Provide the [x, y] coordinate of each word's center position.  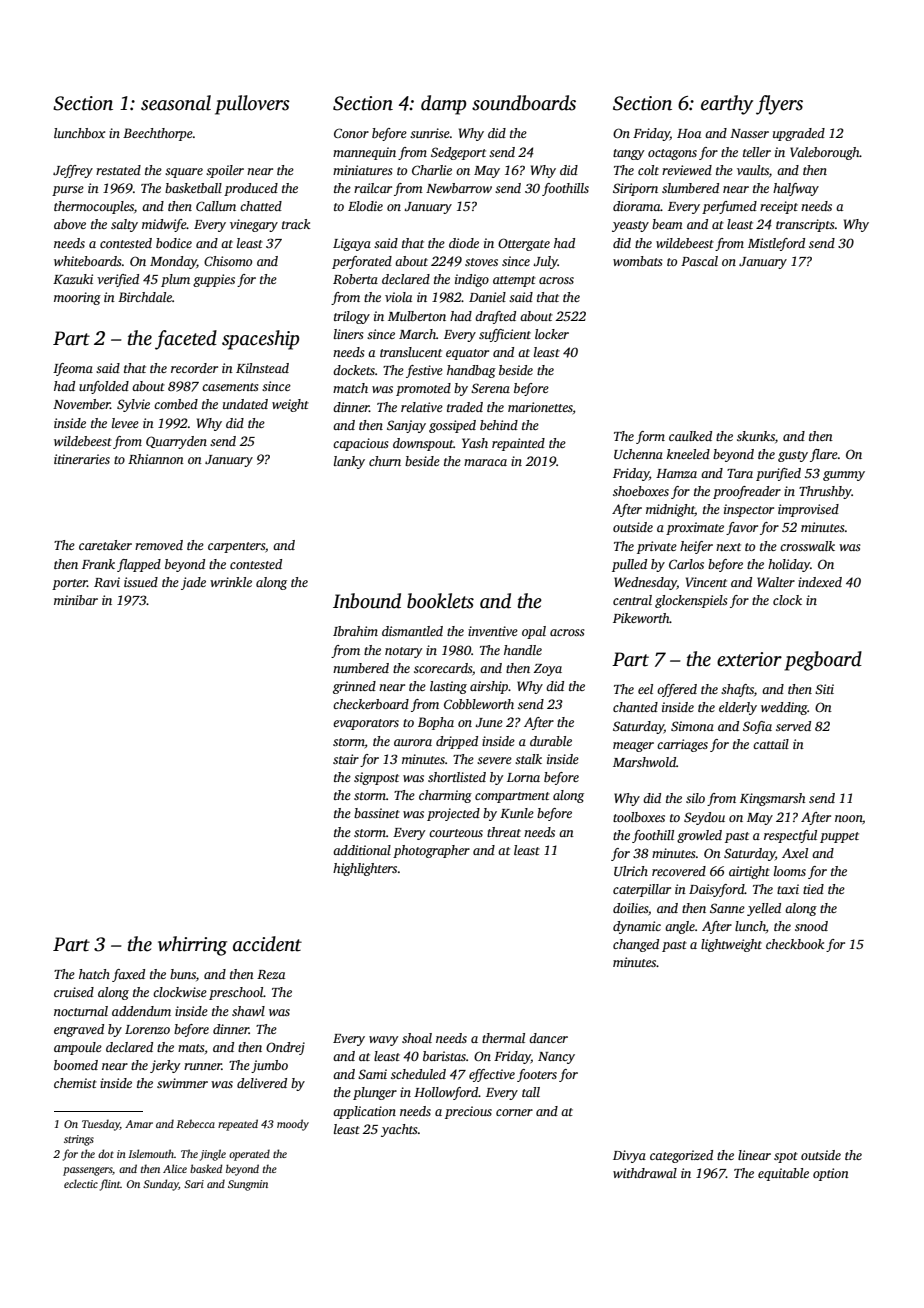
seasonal [176, 103]
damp [443, 105]
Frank [98, 564]
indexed [820, 582]
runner [203, 1066]
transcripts [805, 225]
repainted [518, 444]
